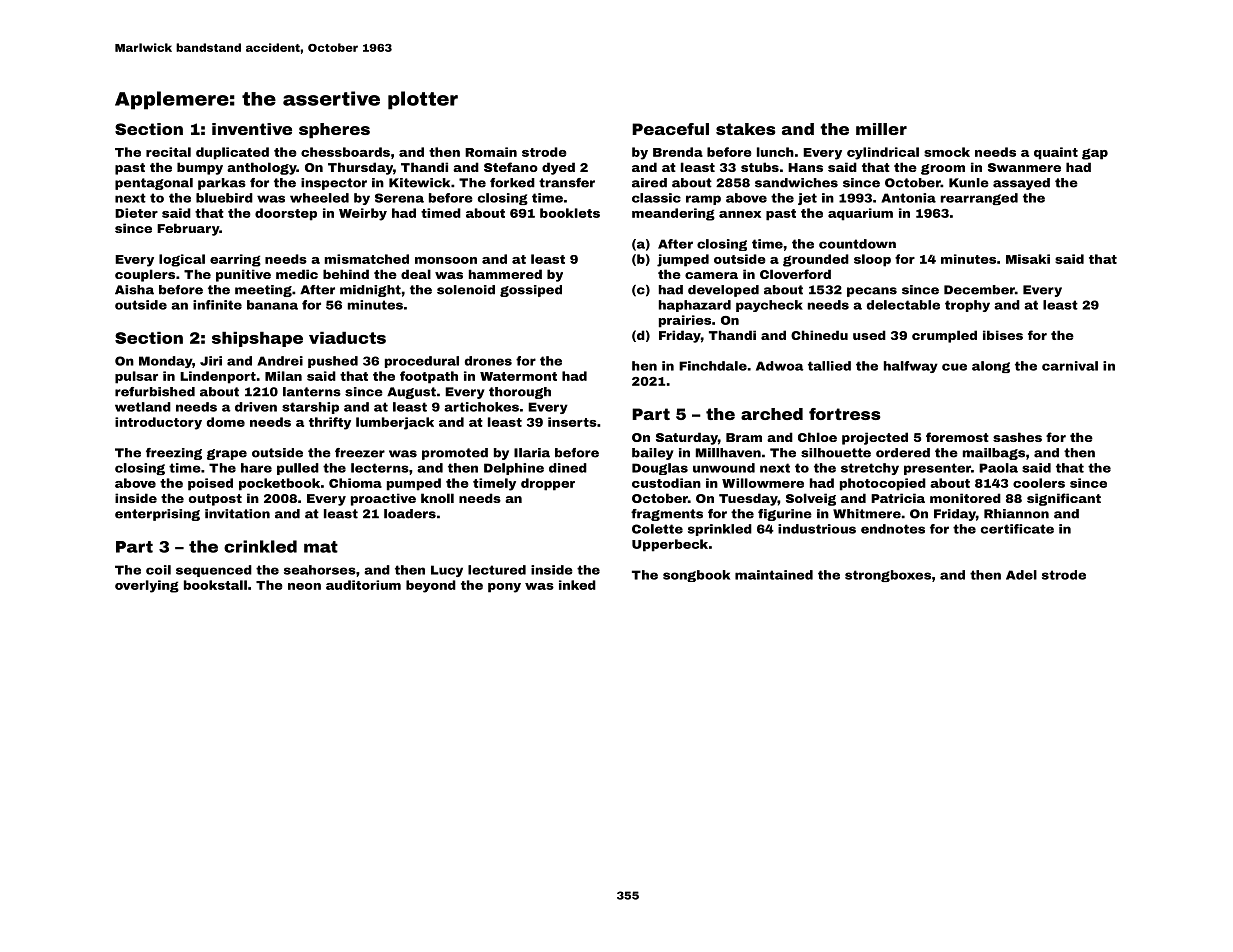 The image size is (1233, 952). I want to click on booklets, so click(570, 213).
